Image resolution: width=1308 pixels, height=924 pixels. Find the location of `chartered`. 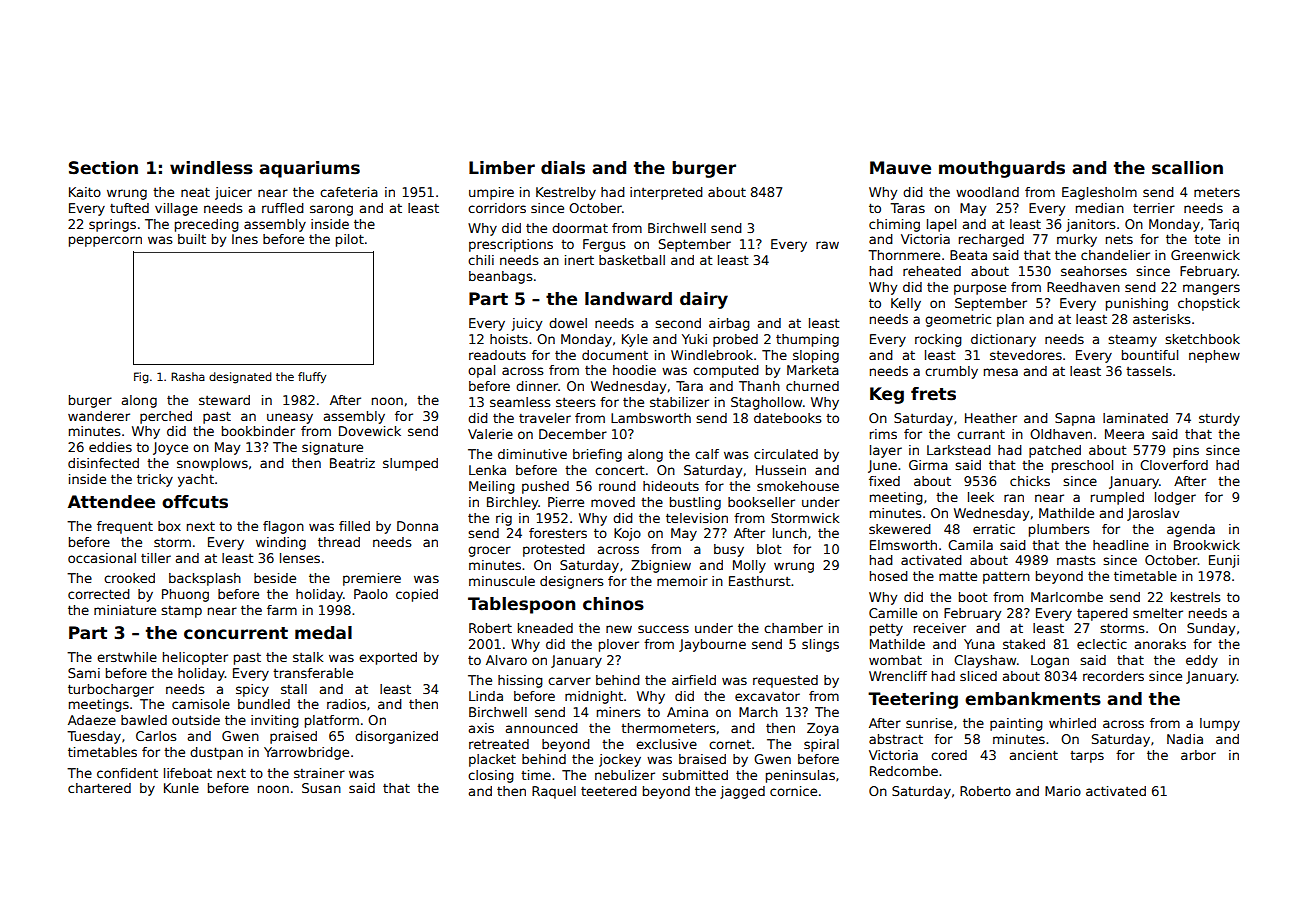

chartered is located at coordinates (99, 788).
